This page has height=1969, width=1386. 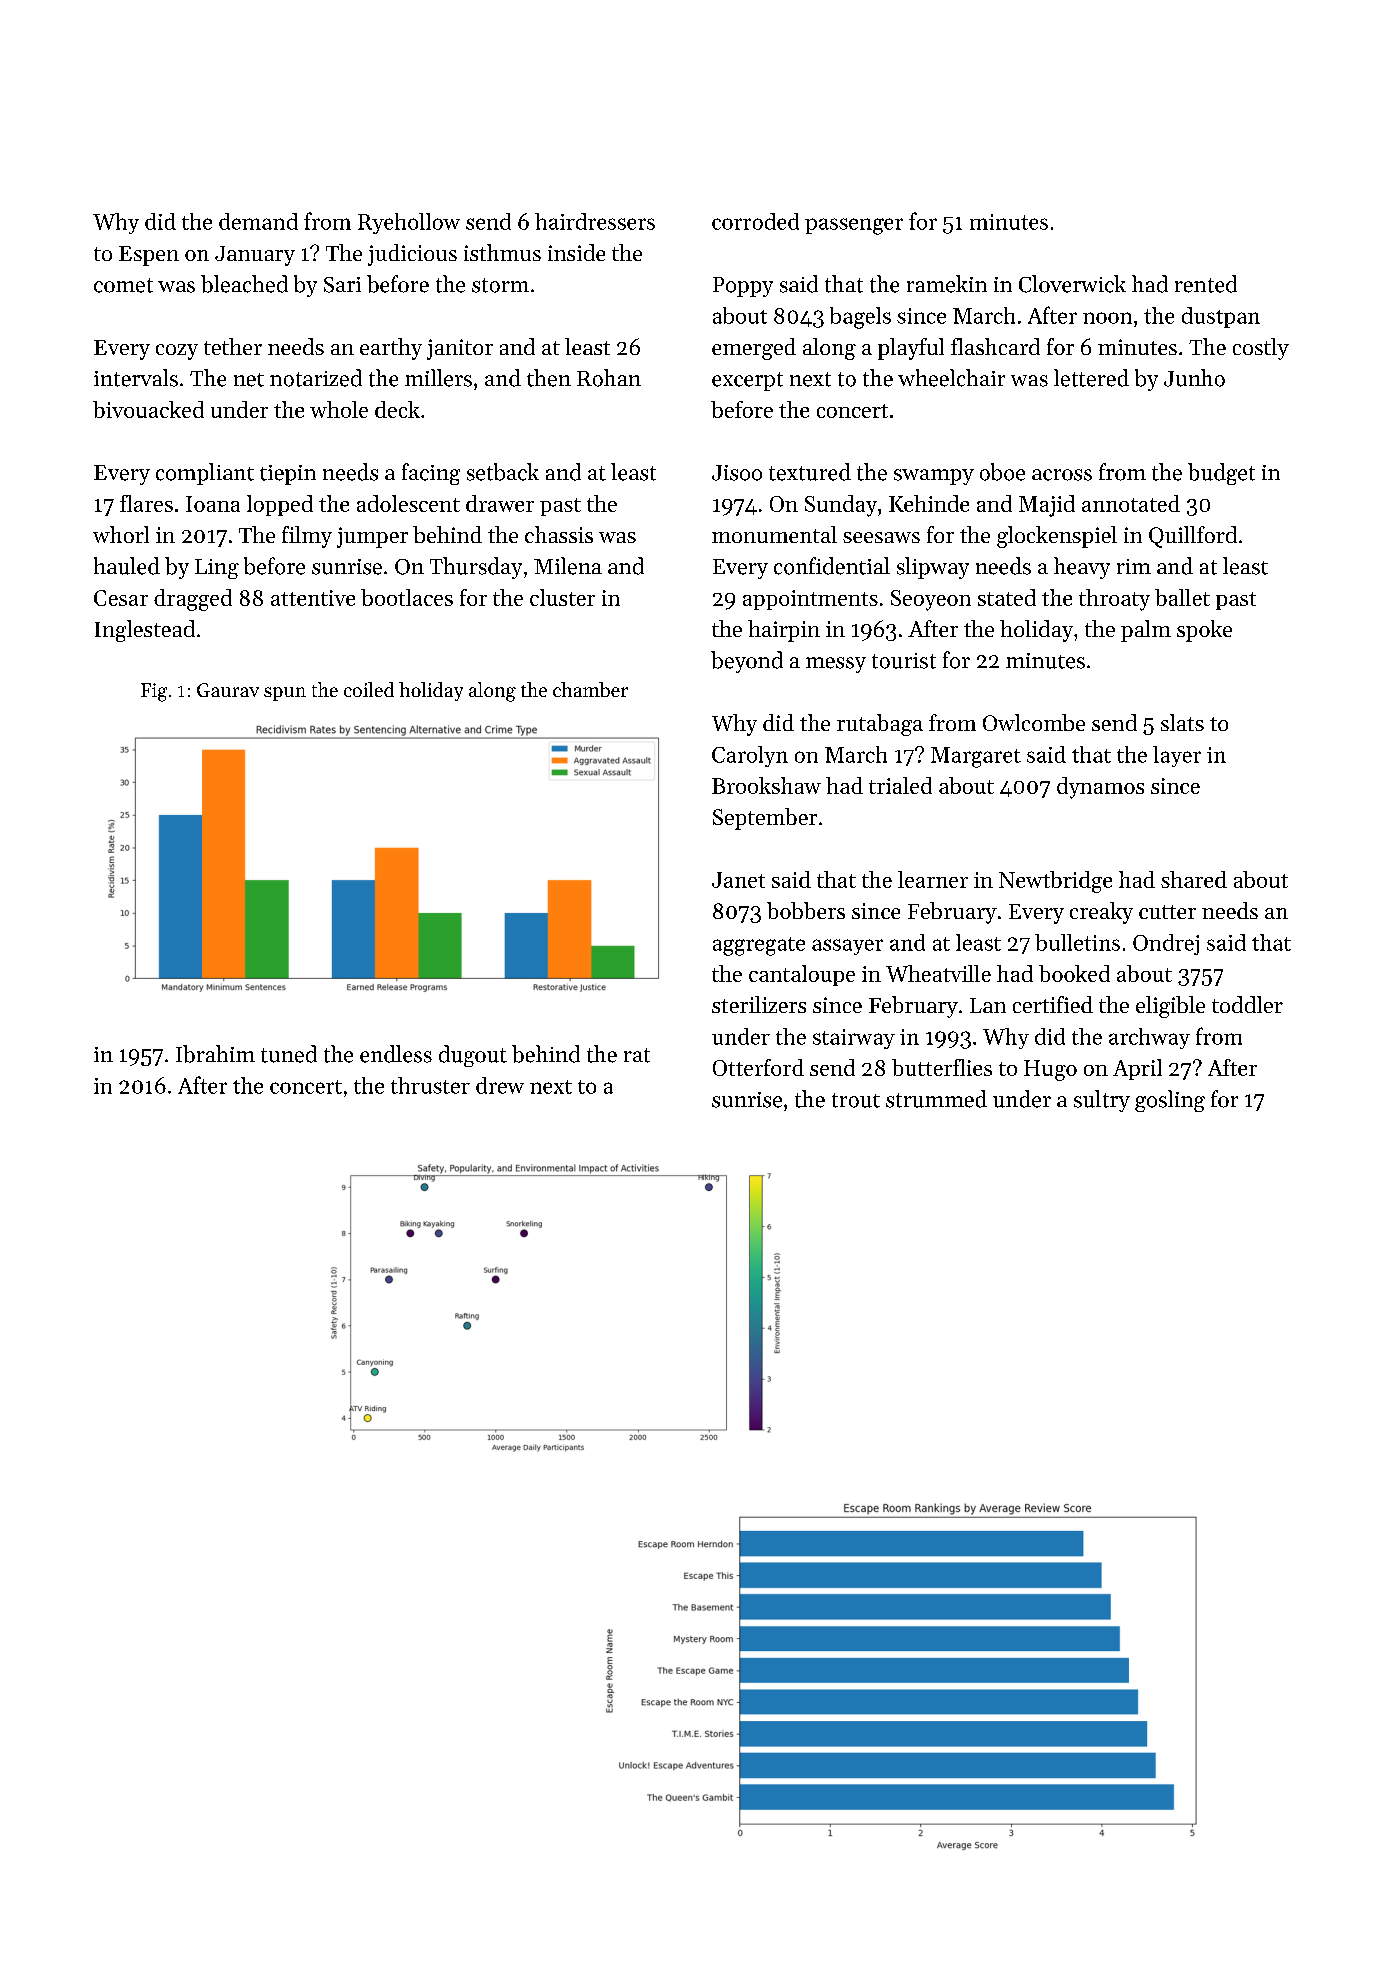 What do you see at coordinates (369, 689) in the page?
I see `coiled` at bounding box center [369, 689].
